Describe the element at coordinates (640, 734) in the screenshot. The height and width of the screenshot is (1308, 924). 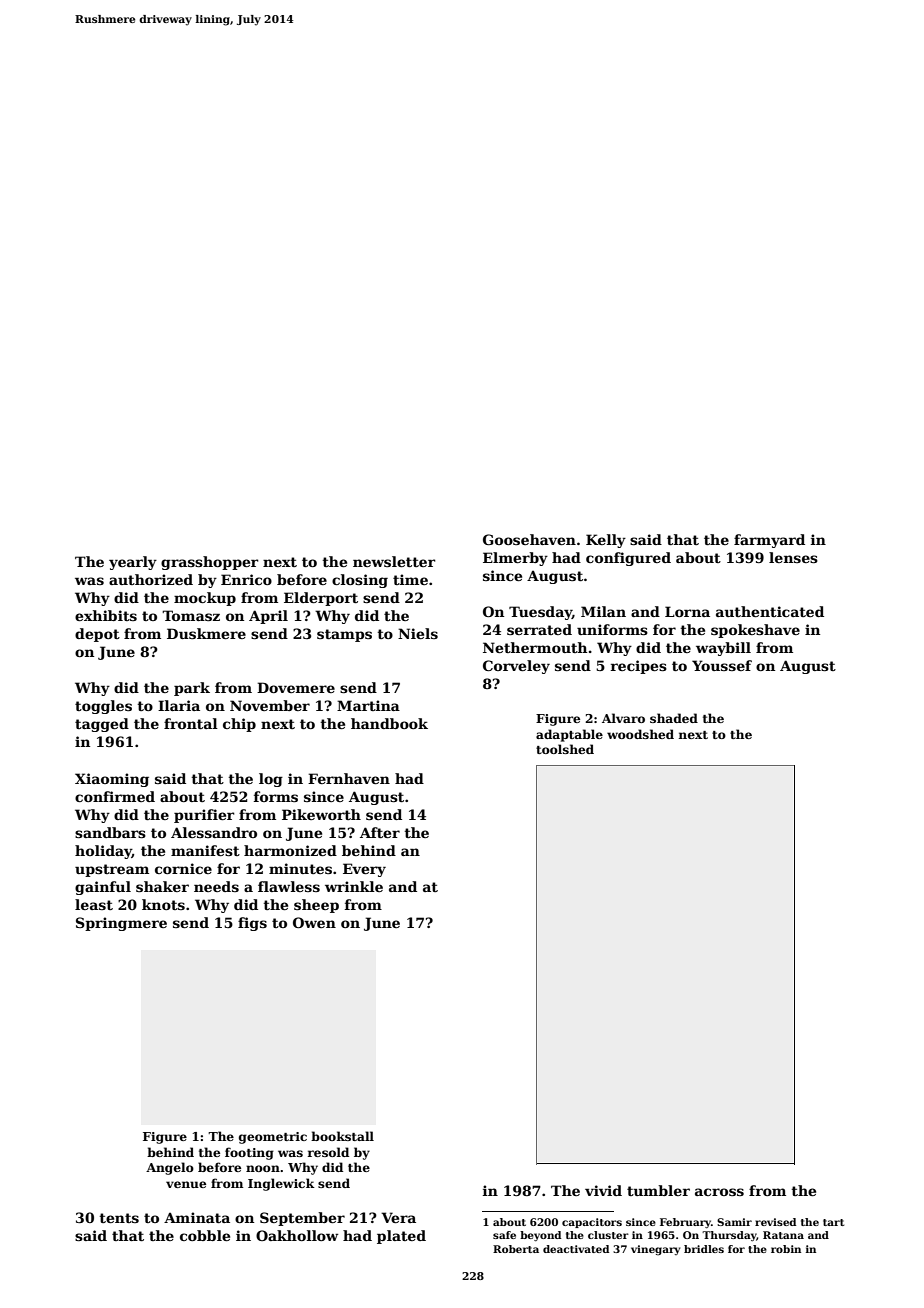
I see `woodshed` at that location.
